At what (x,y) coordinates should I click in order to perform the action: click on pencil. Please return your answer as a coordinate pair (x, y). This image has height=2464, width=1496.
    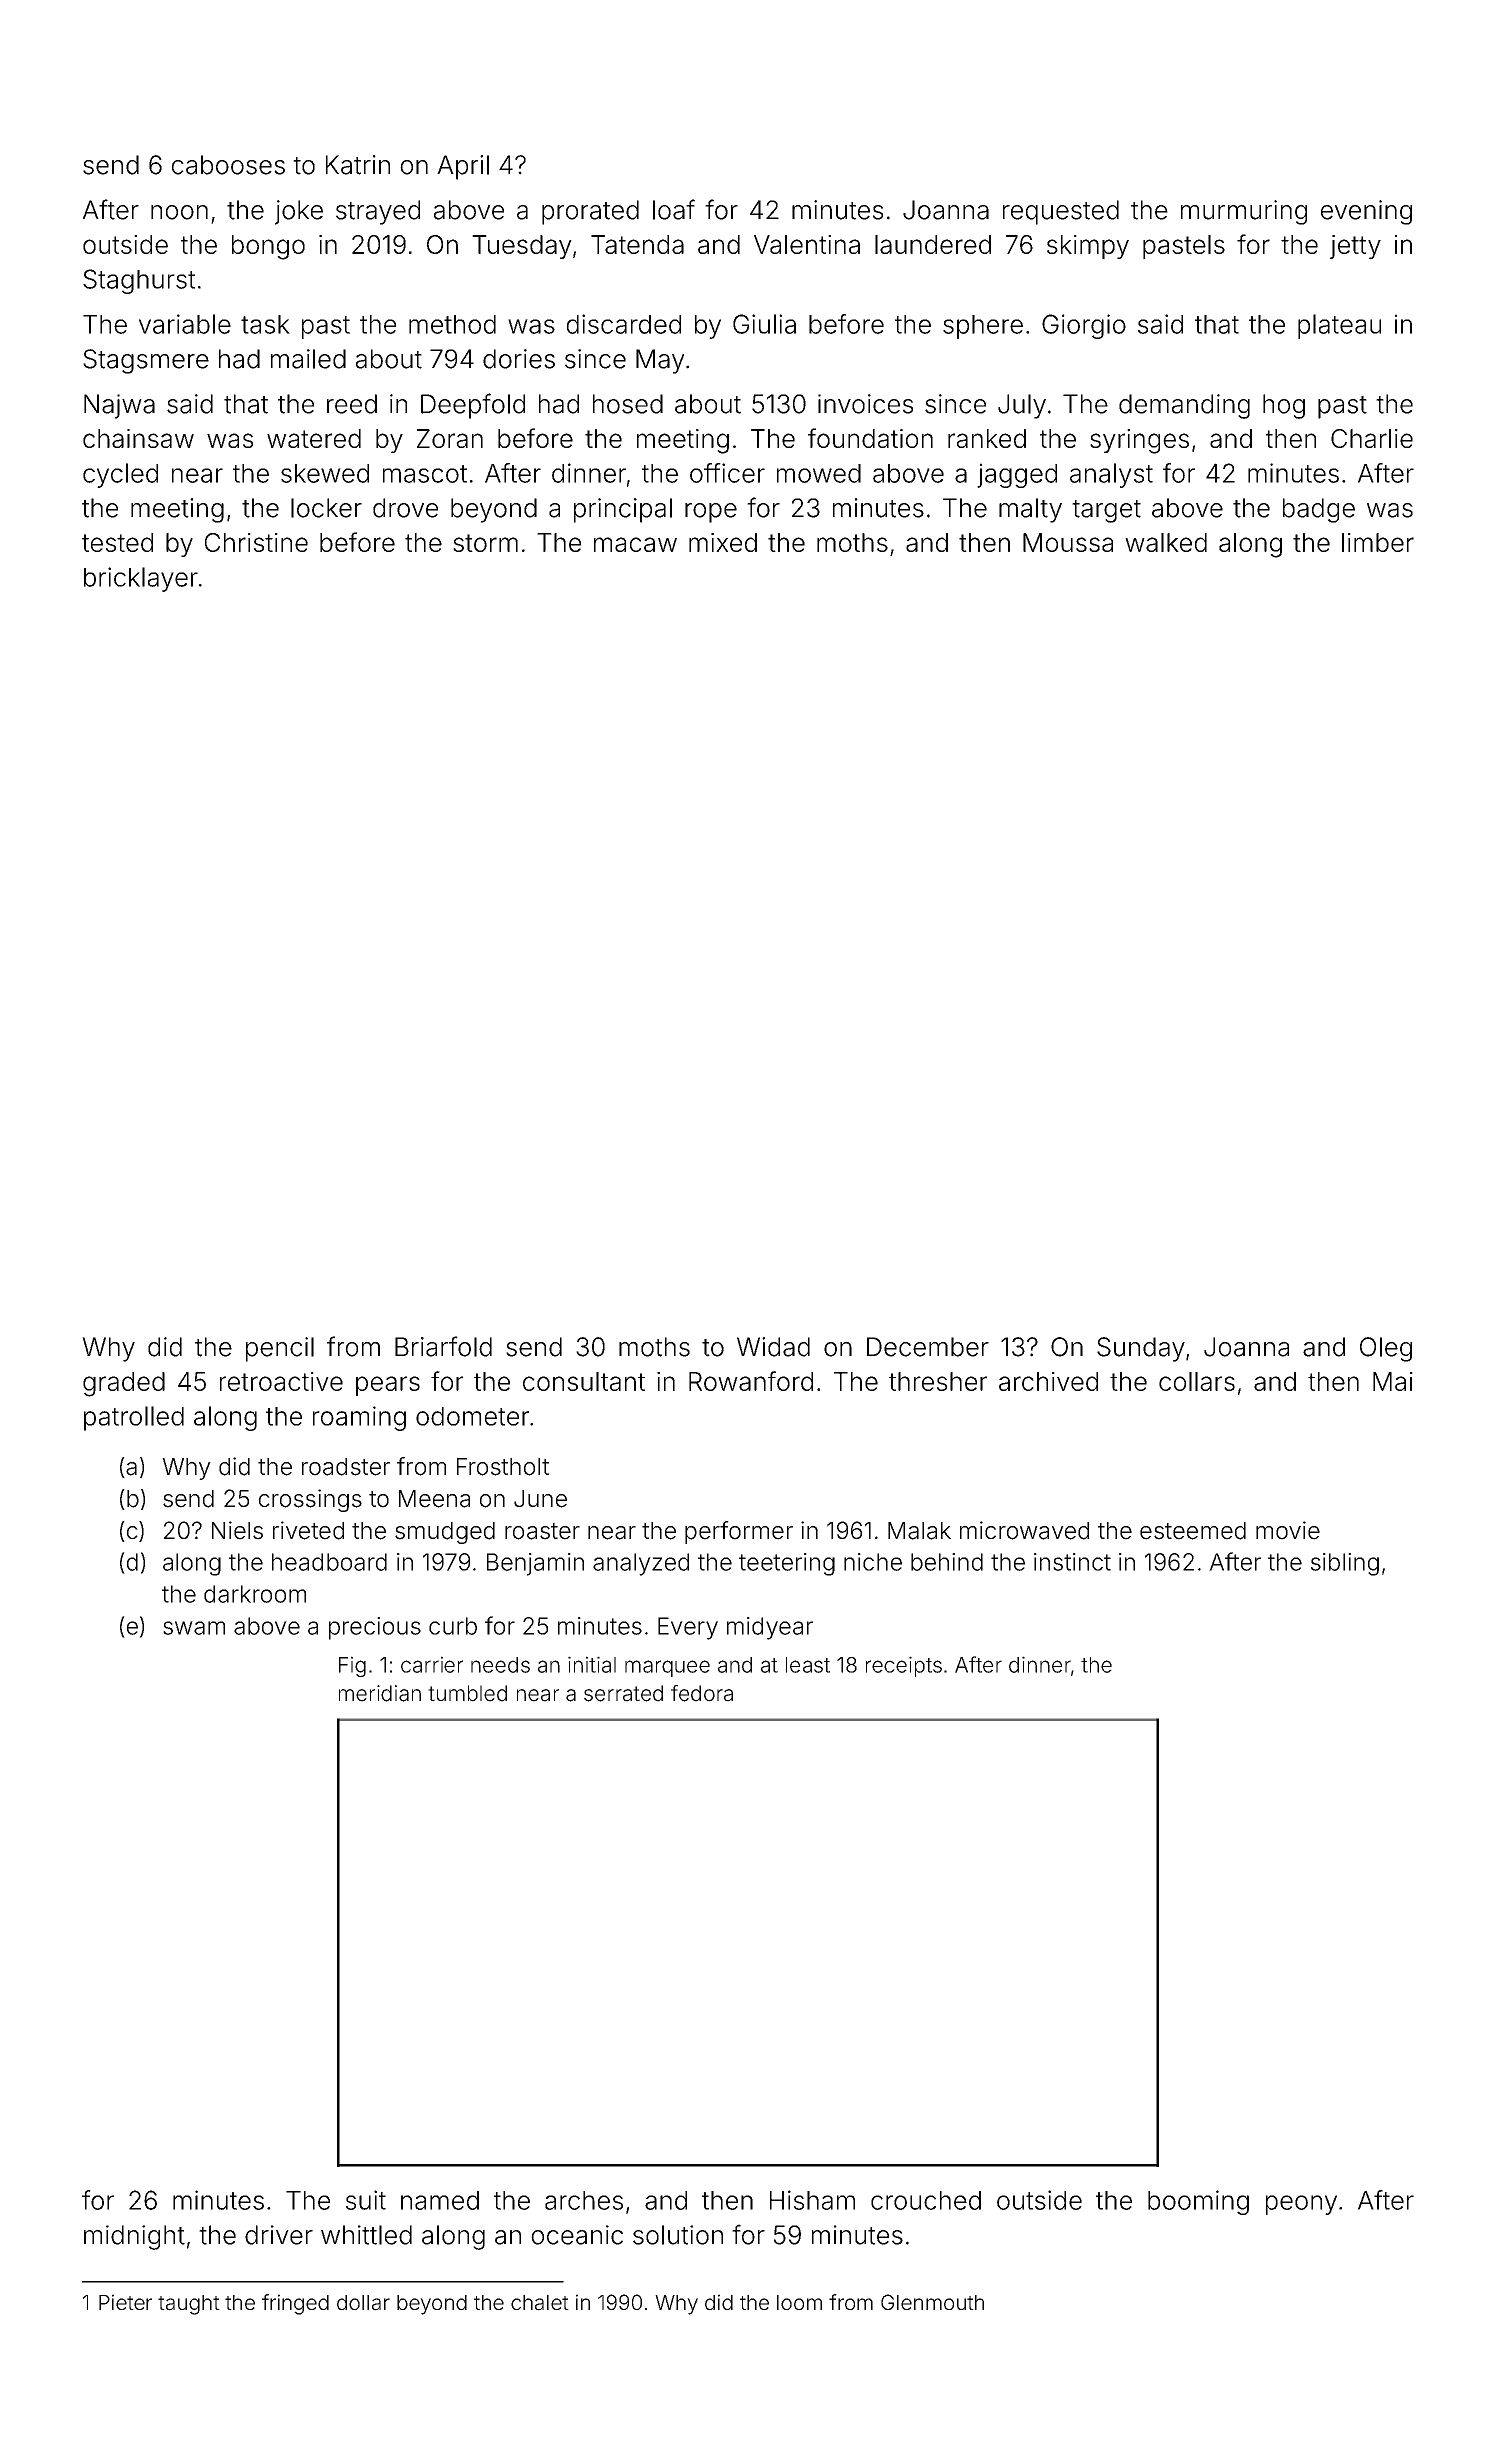
    Looking at the image, I should click on (280, 1349).
